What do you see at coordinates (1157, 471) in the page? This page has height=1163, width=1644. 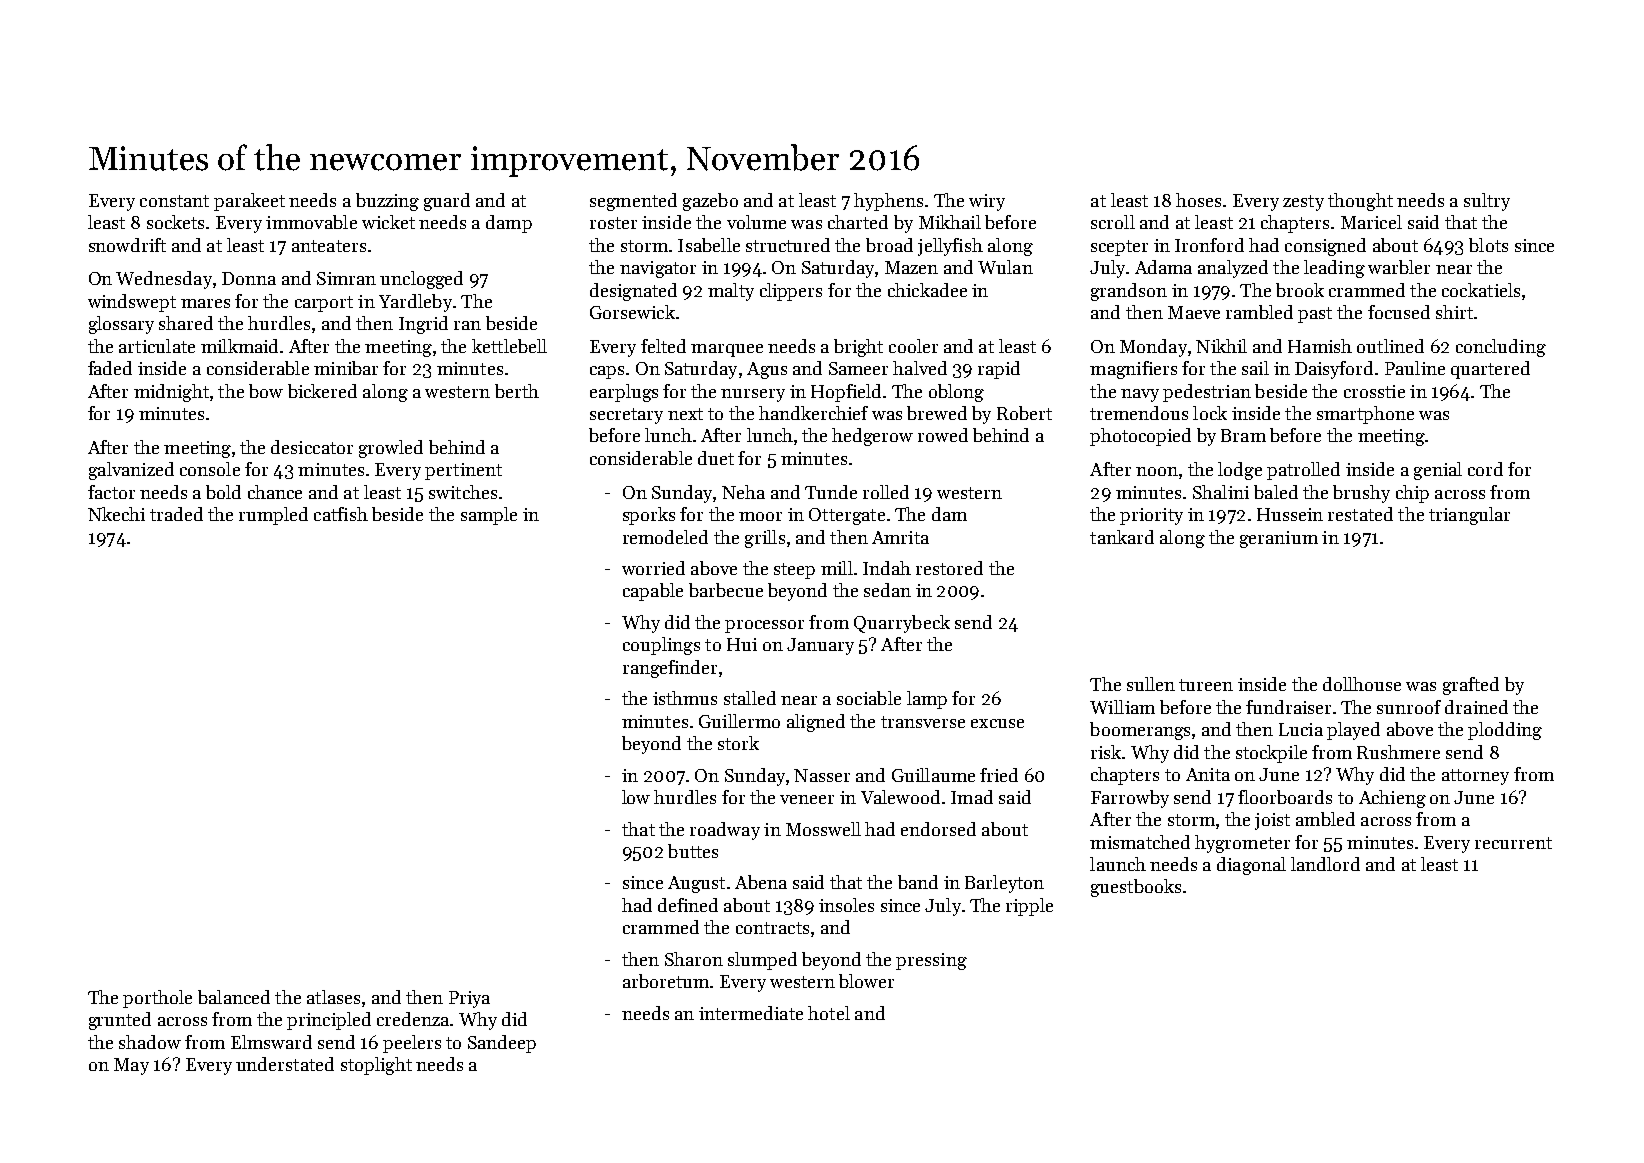 I see `noon` at bounding box center [1157, 471].
